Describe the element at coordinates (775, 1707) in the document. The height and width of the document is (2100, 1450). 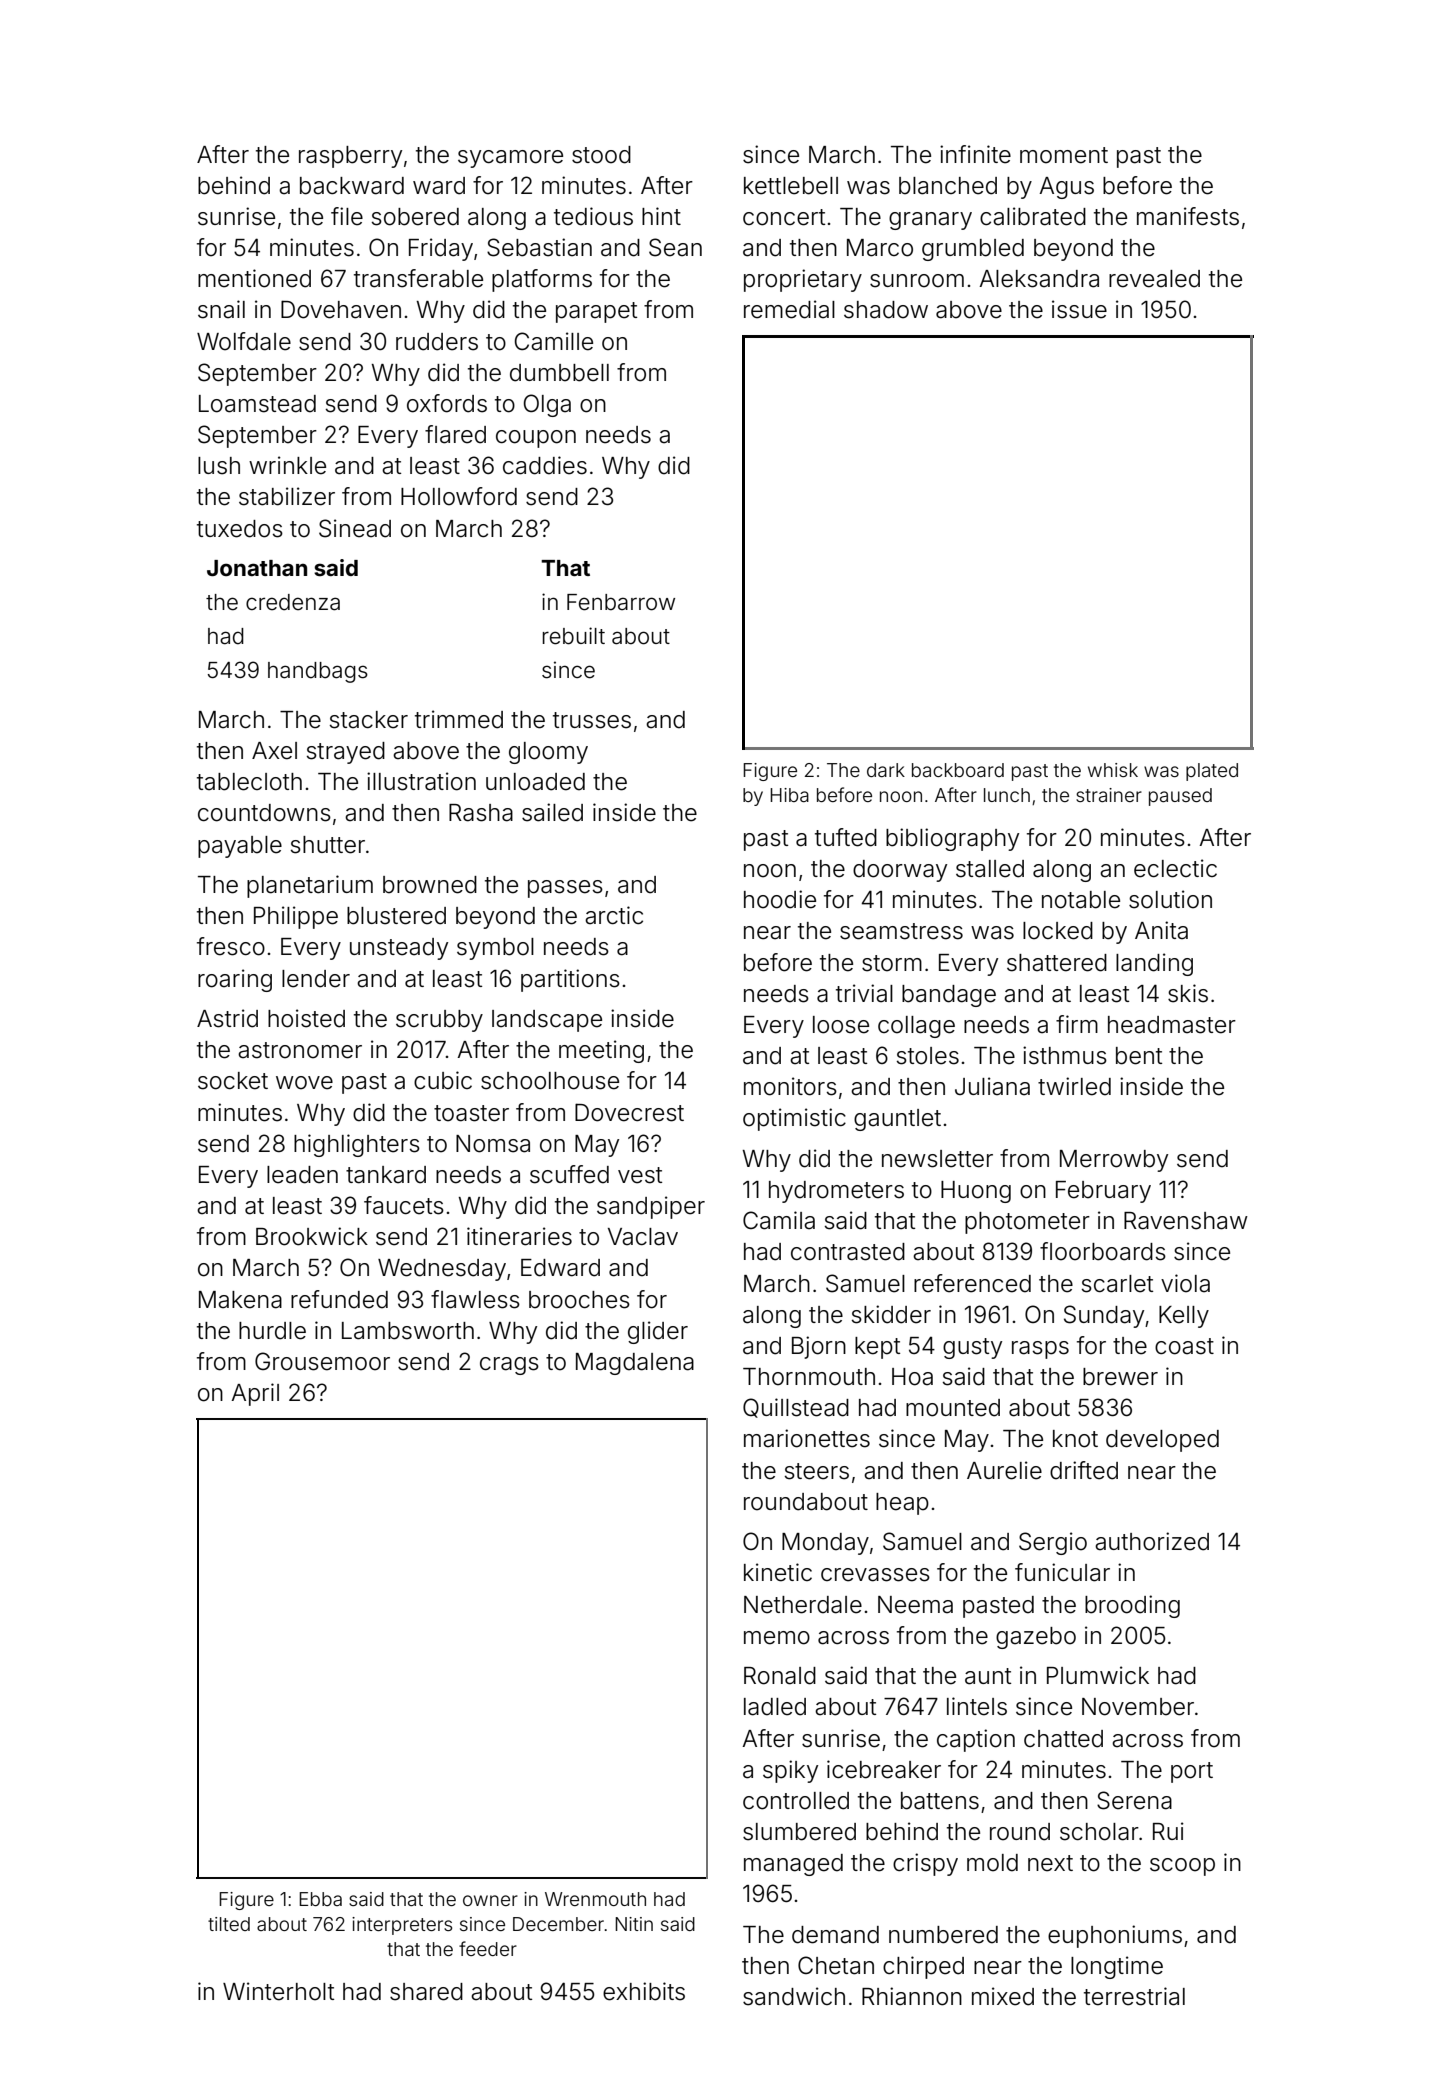
I see `ladled` at that location.
